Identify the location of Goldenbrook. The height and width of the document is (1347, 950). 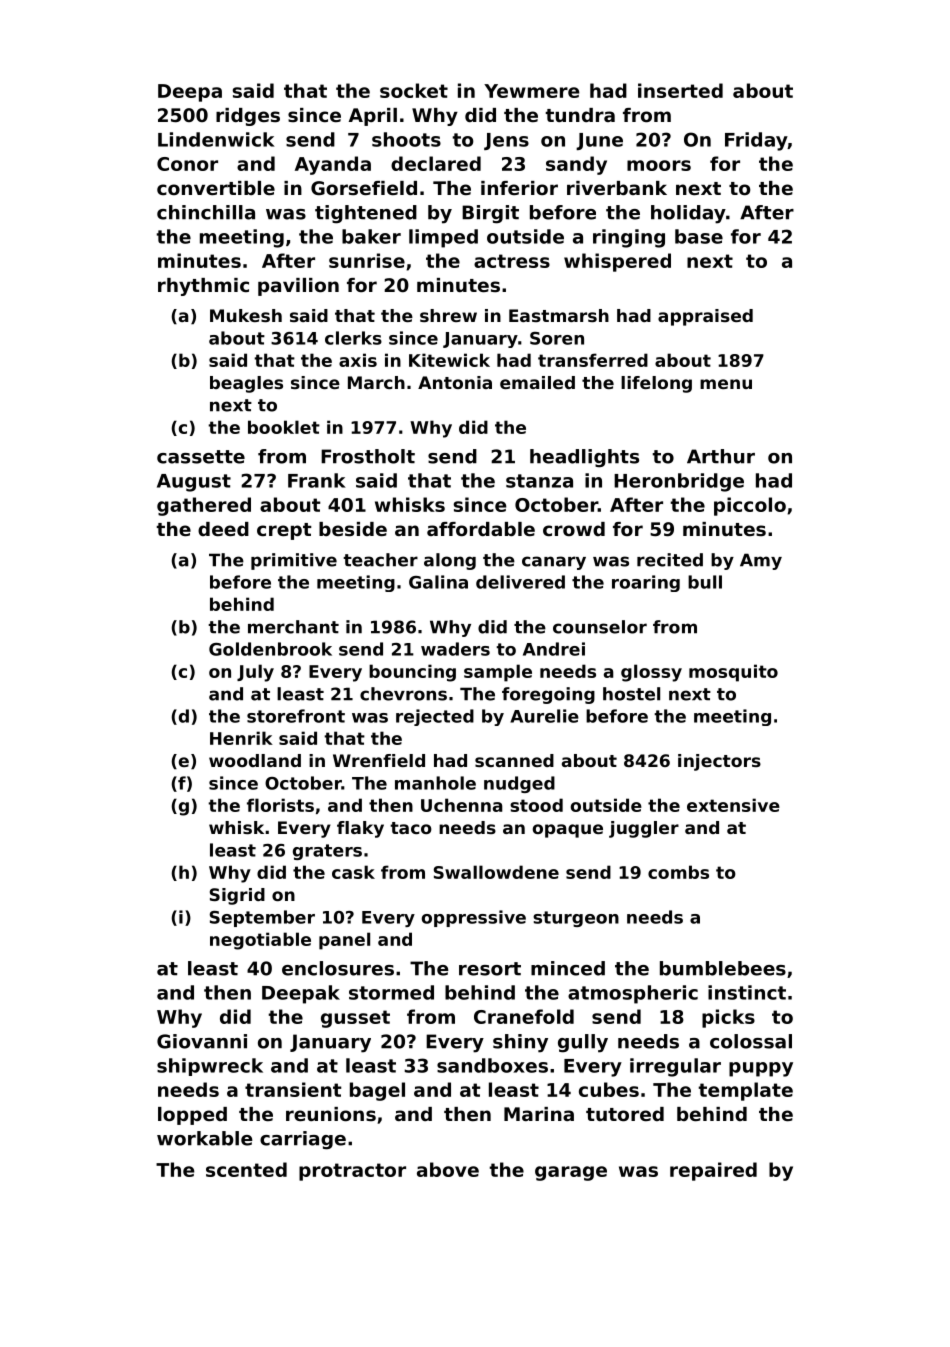
(270, 649).
